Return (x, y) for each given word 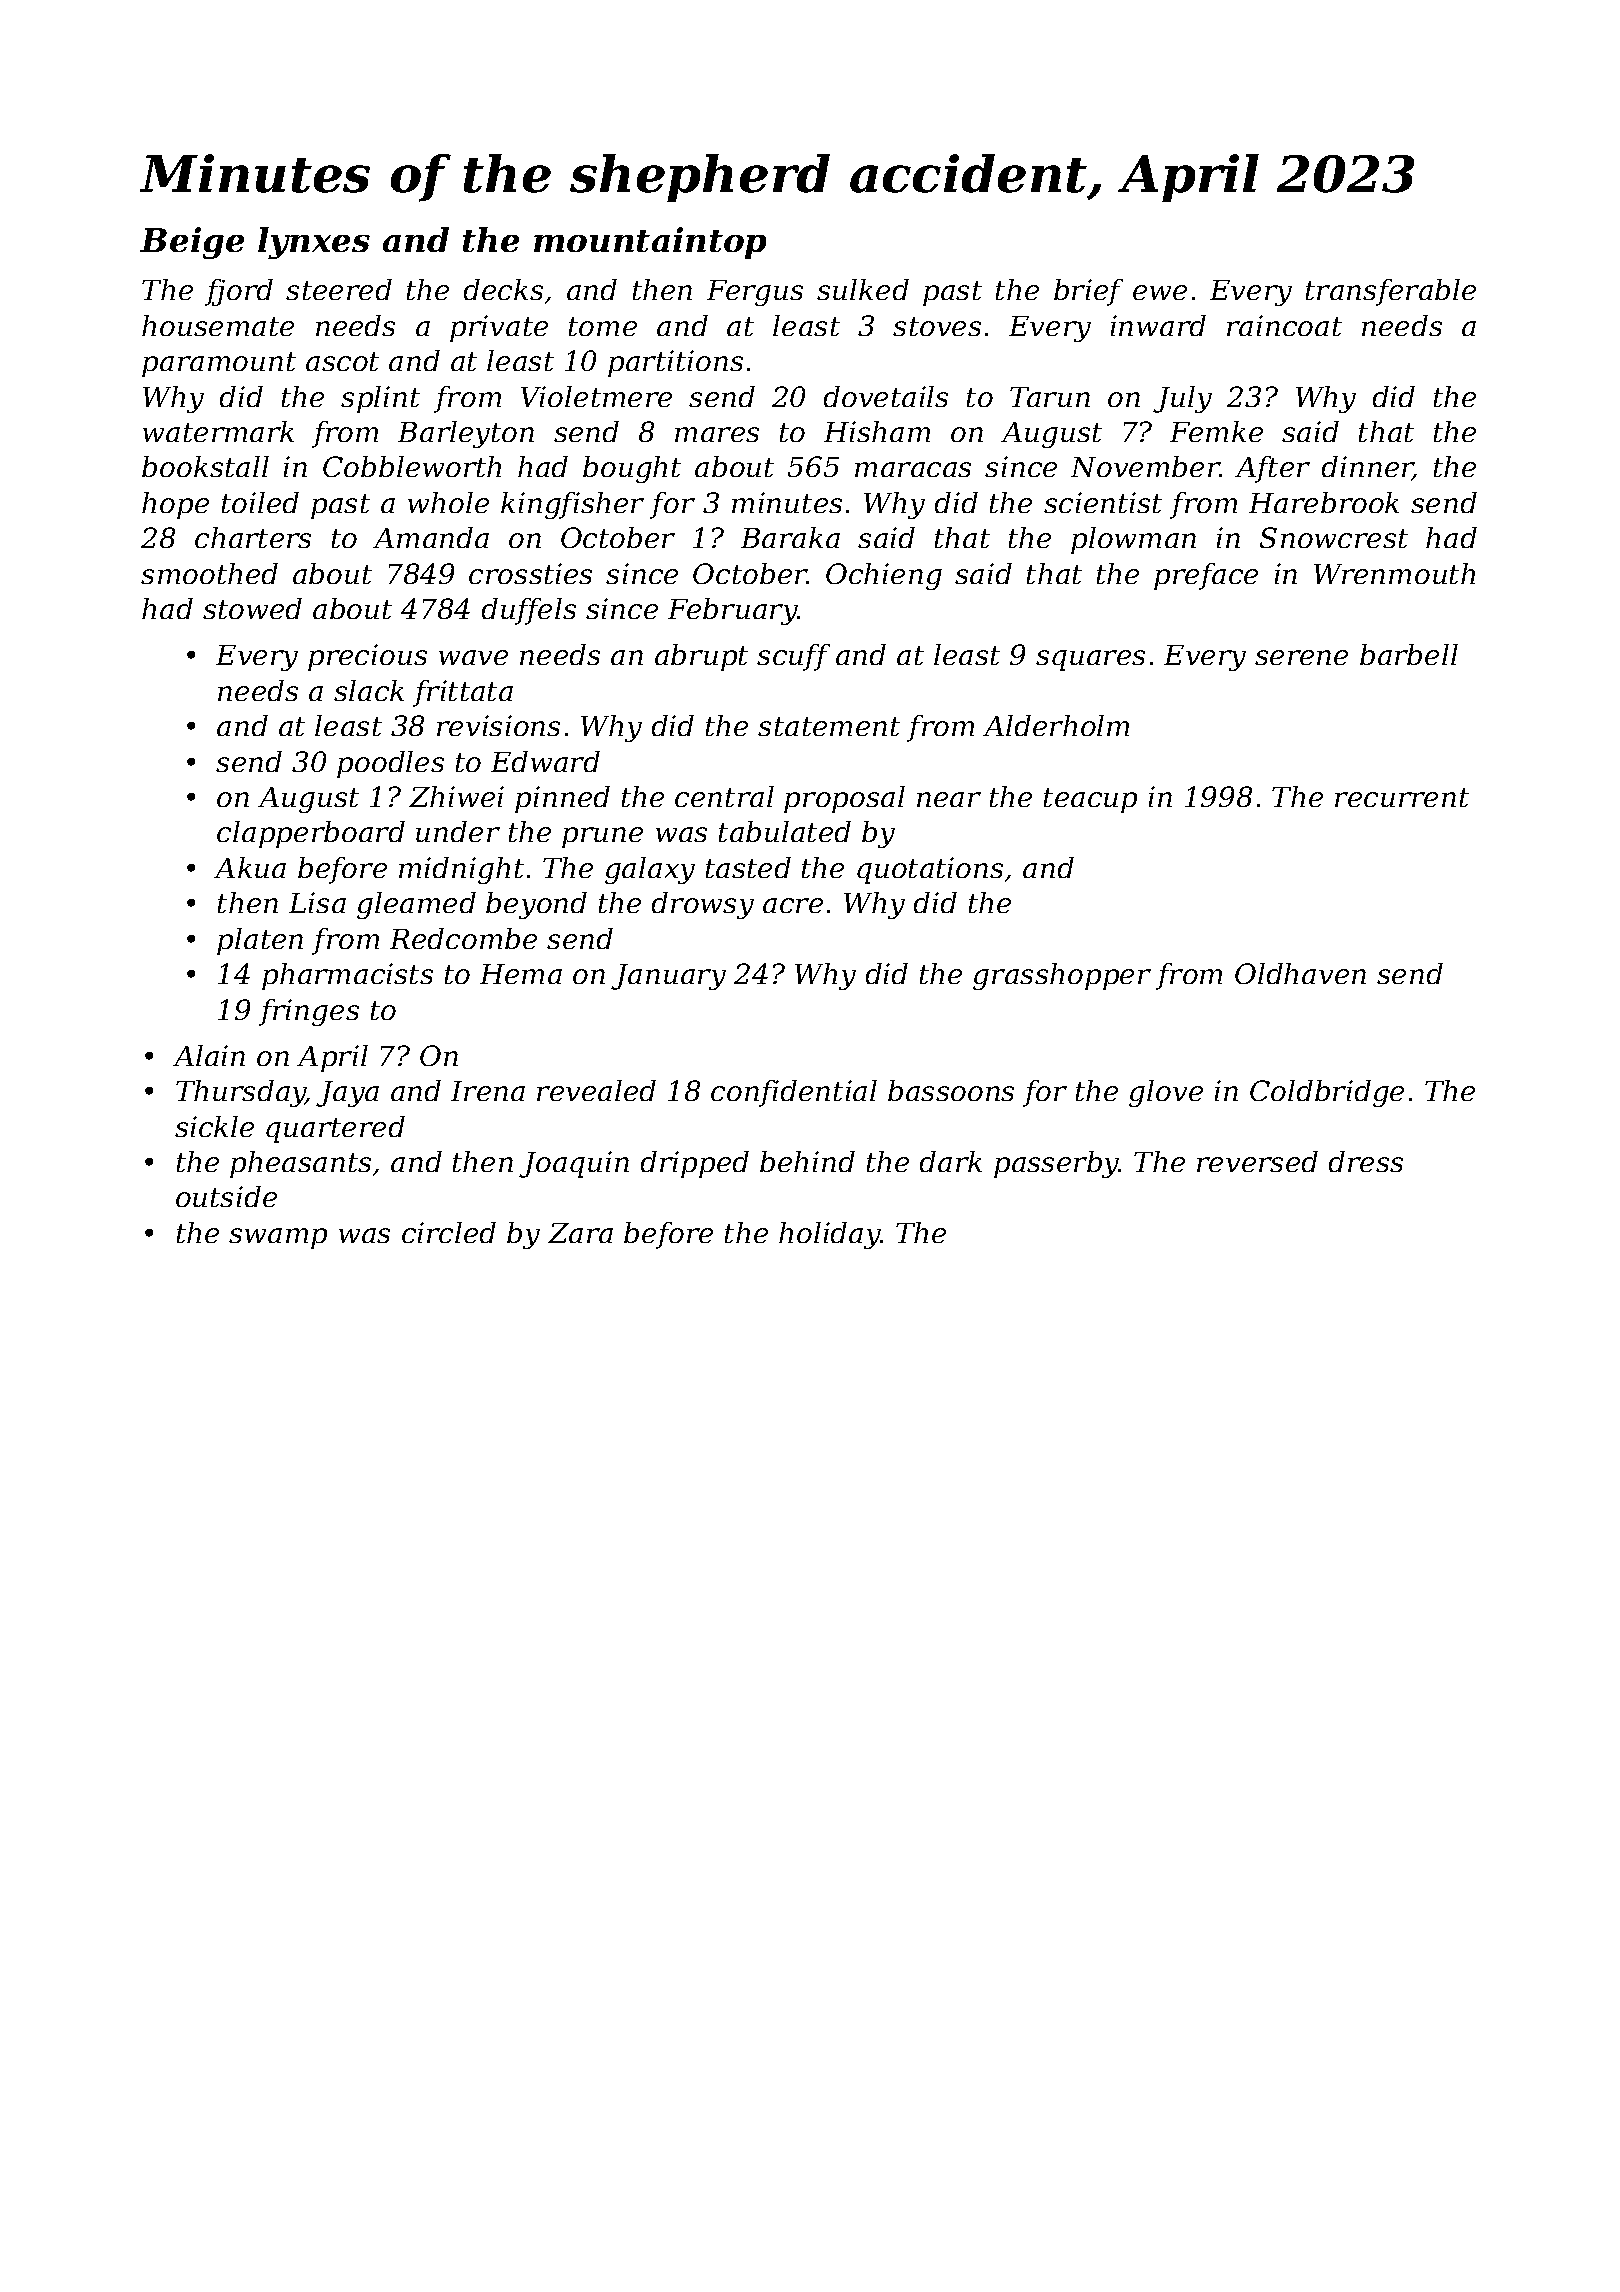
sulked (863, 289)
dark (951, 1161)
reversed (1257, 1161)
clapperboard (311, 834)
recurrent (1402, 797)
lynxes (314, 243)
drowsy (703, 905)
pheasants (300, 1164)
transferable (1391, 292)
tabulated (785, 831)
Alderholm (1056, 725)
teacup (1090, 800)
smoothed (209, 573)
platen (260, 941)
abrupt (701, 657)
